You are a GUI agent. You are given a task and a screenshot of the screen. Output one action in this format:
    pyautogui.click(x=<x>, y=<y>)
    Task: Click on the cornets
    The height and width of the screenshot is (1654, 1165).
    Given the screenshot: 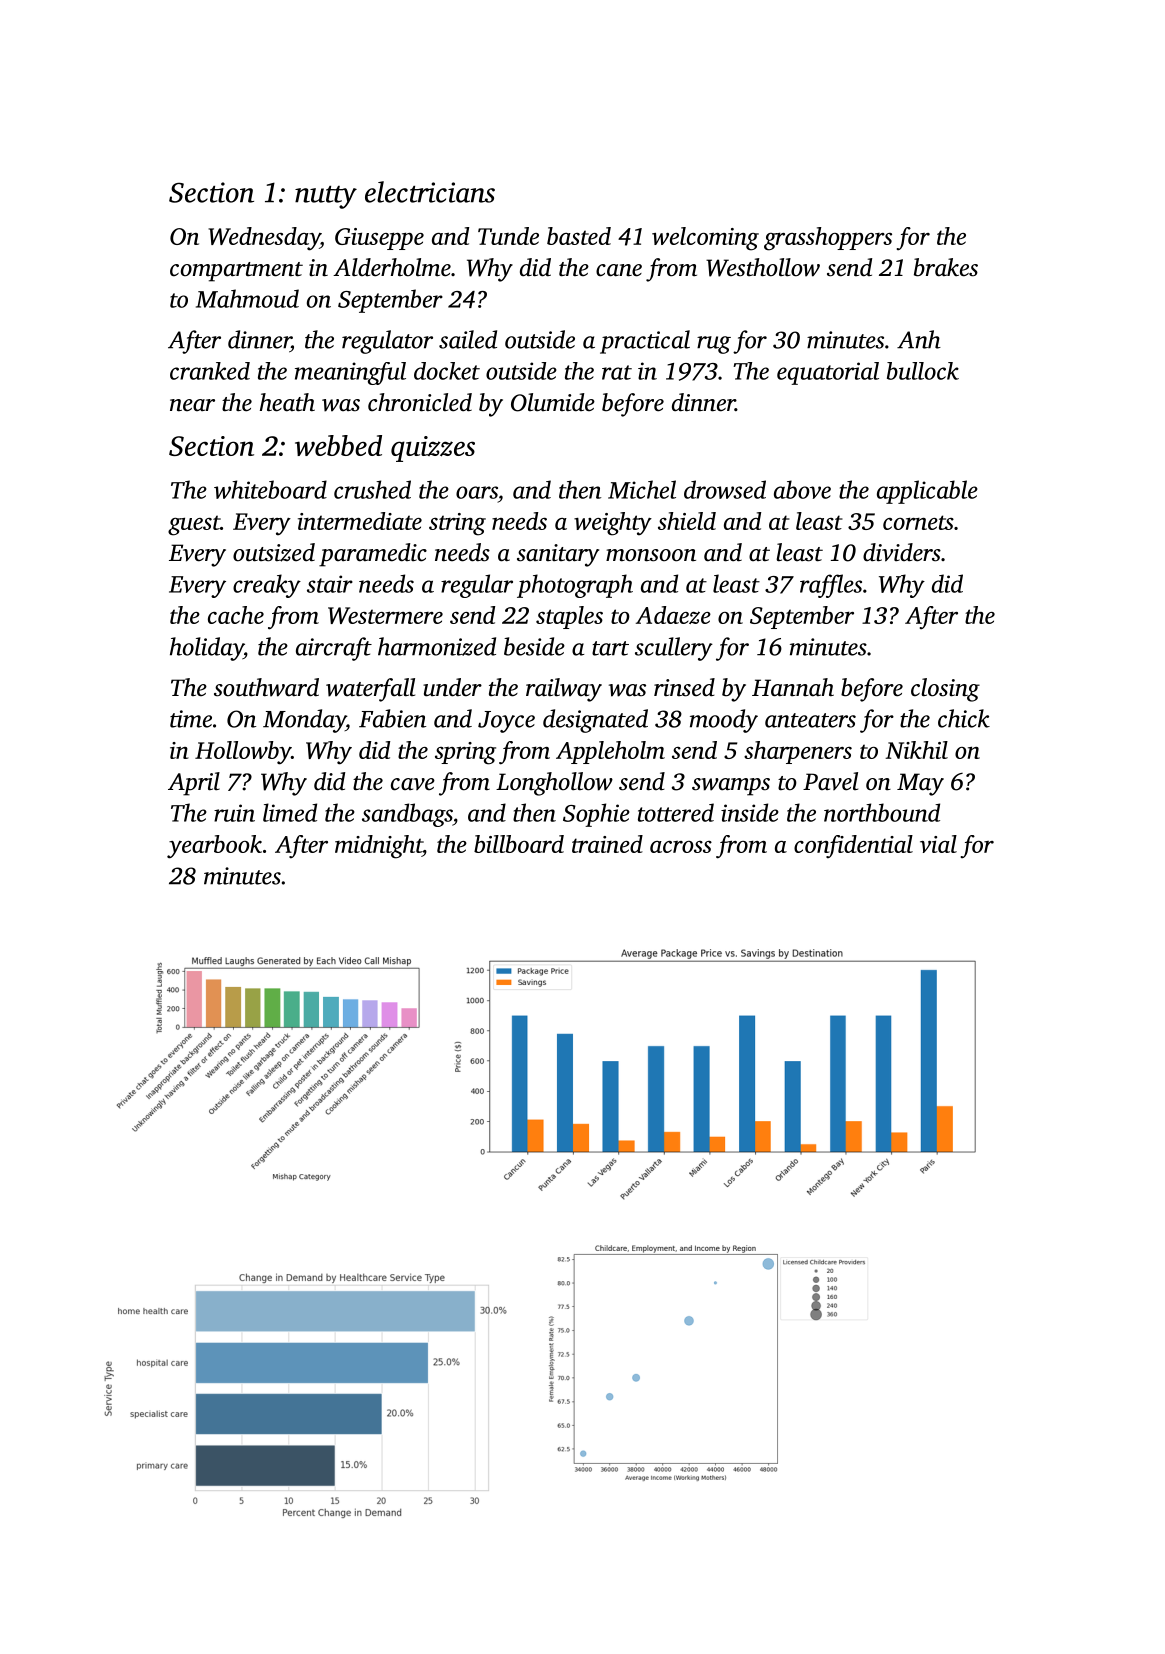 What is the action you would take?
    pyautogui.click(x=918, y=522)
